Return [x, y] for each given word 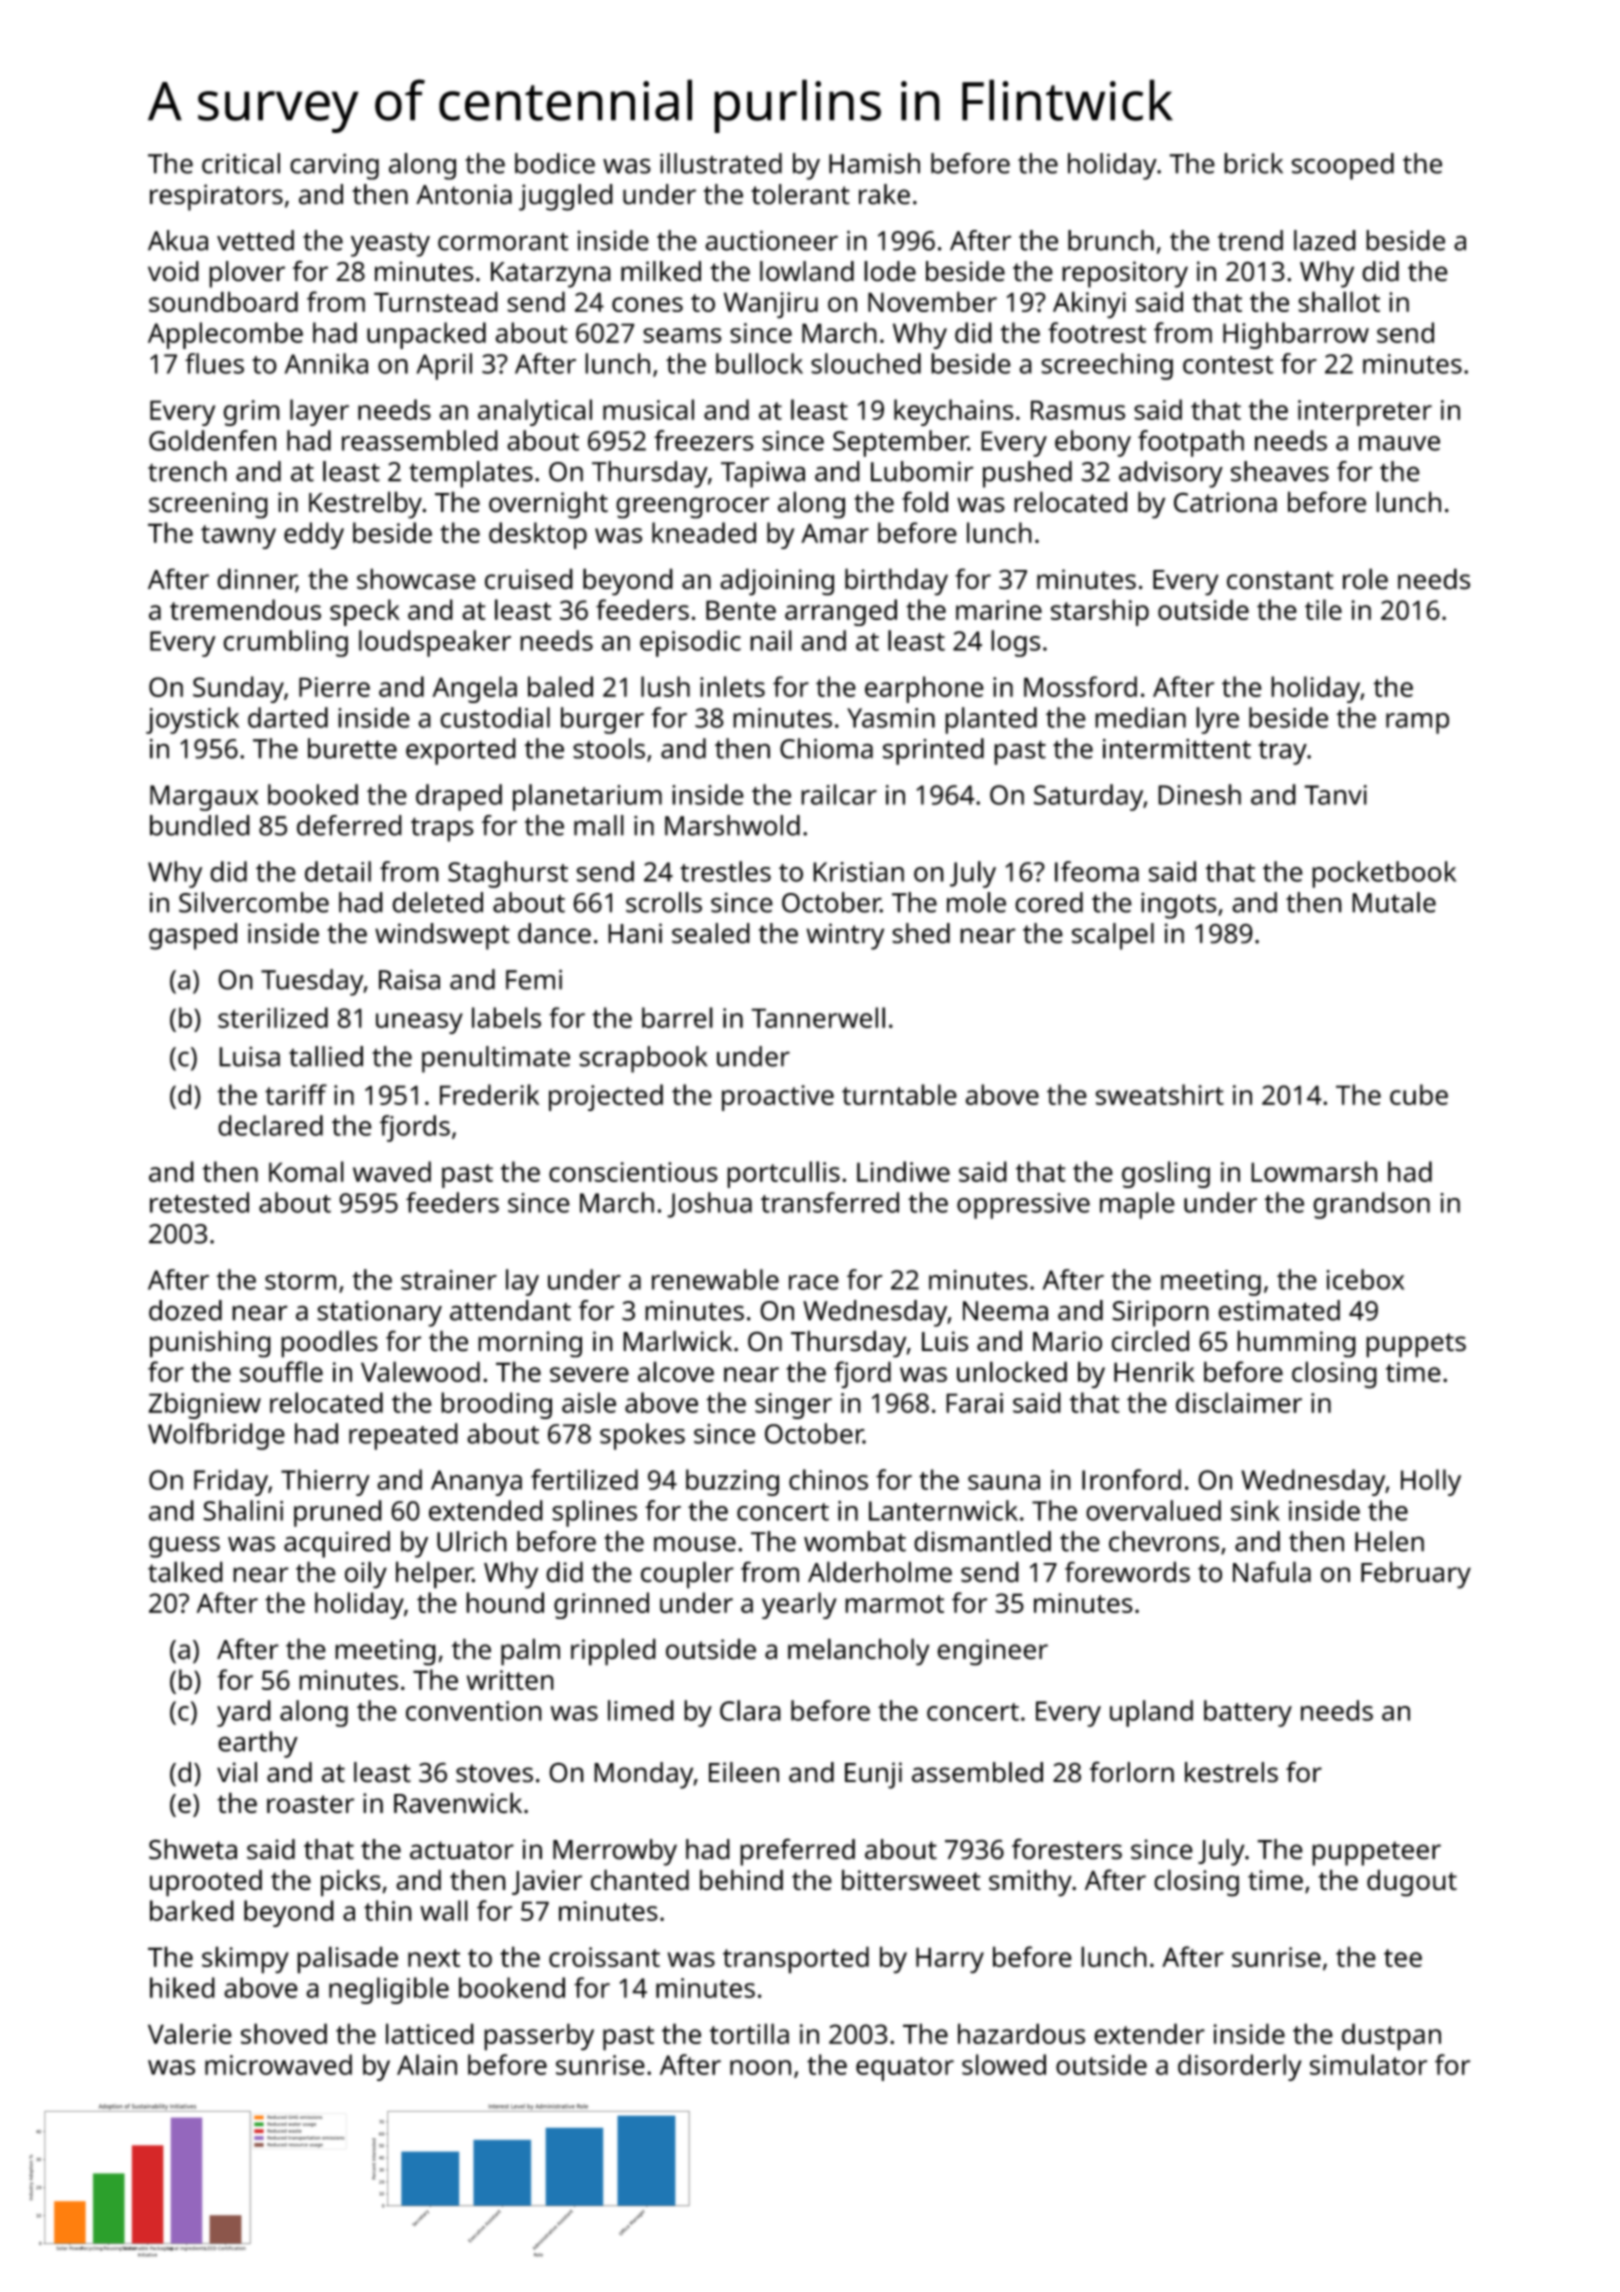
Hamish [874, 163]
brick [1253, 163]
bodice [555, 163]
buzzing [732, 1482]
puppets [1416, 1345]
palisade [347, 1960]
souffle [281, 1371]
